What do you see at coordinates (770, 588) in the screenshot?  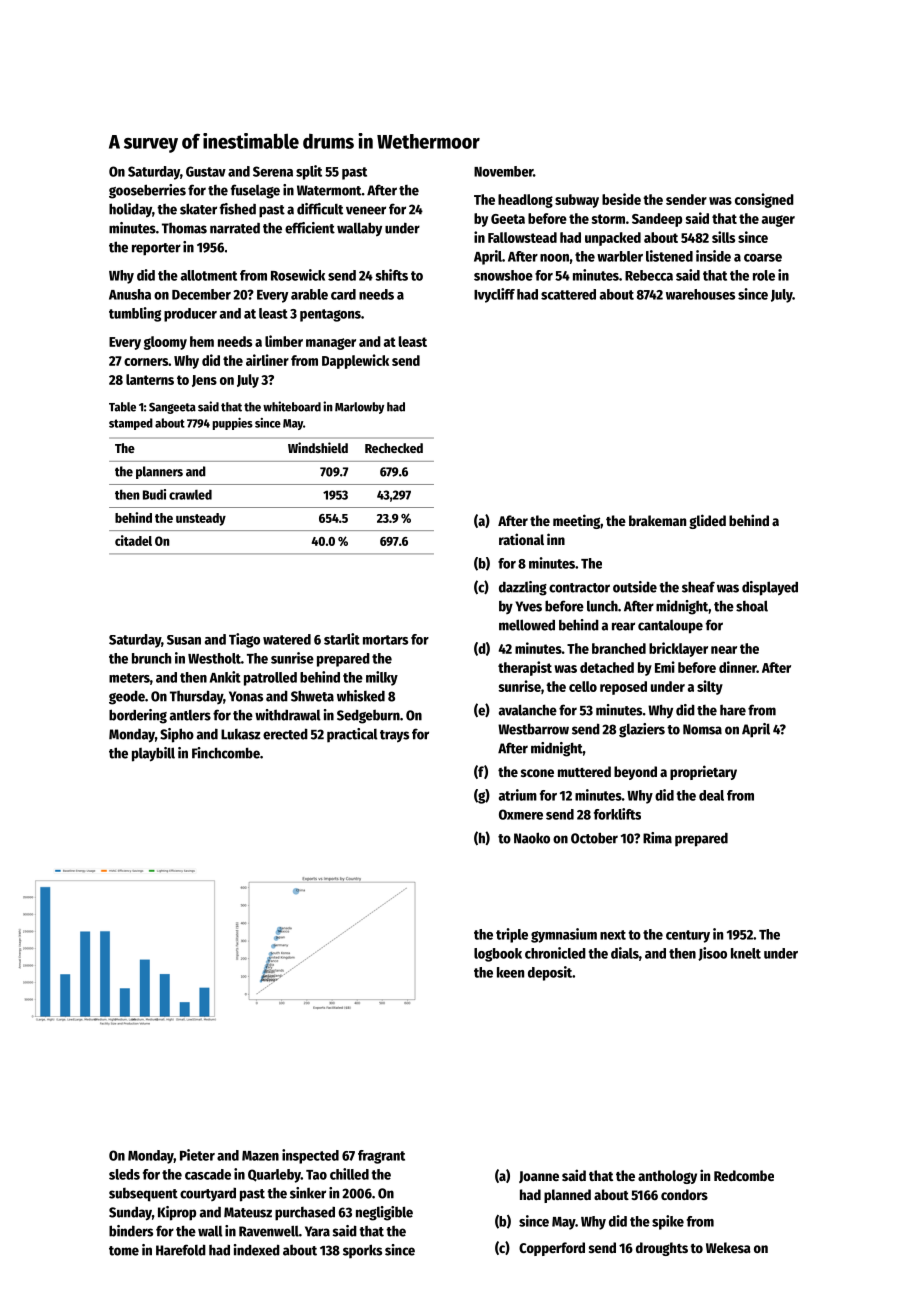 I see `displayed` at bounding box center [770, 588].
